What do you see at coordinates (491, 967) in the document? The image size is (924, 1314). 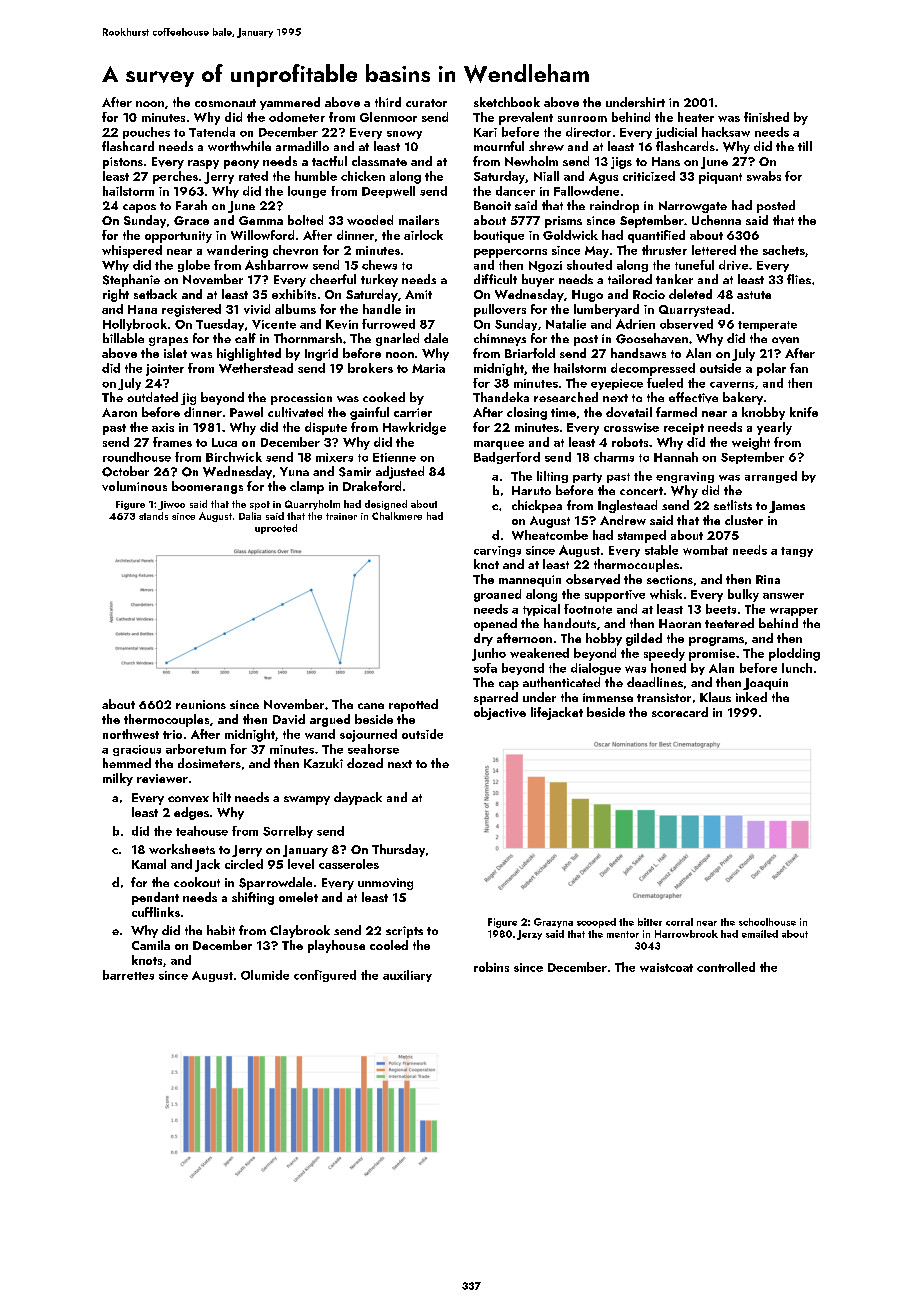 I see `robins` at bounding box center [491, 967].
